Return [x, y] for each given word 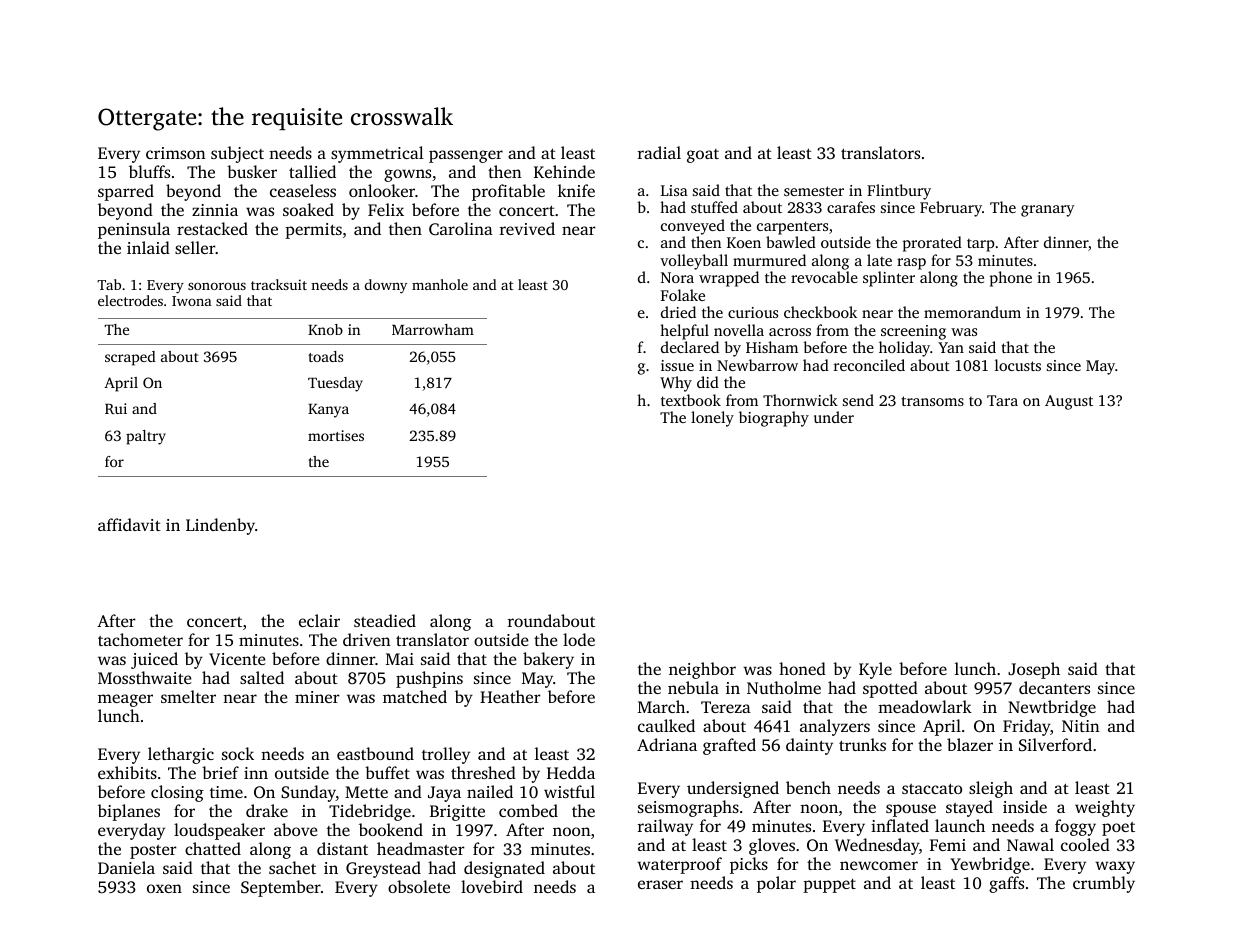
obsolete [419, 886]
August [1069, 402]
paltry [146, 437]
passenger [466, 156]
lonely [712, 419]
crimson [175, 153]
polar [776, 884]
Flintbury [899, 192]
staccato [932, 788]
